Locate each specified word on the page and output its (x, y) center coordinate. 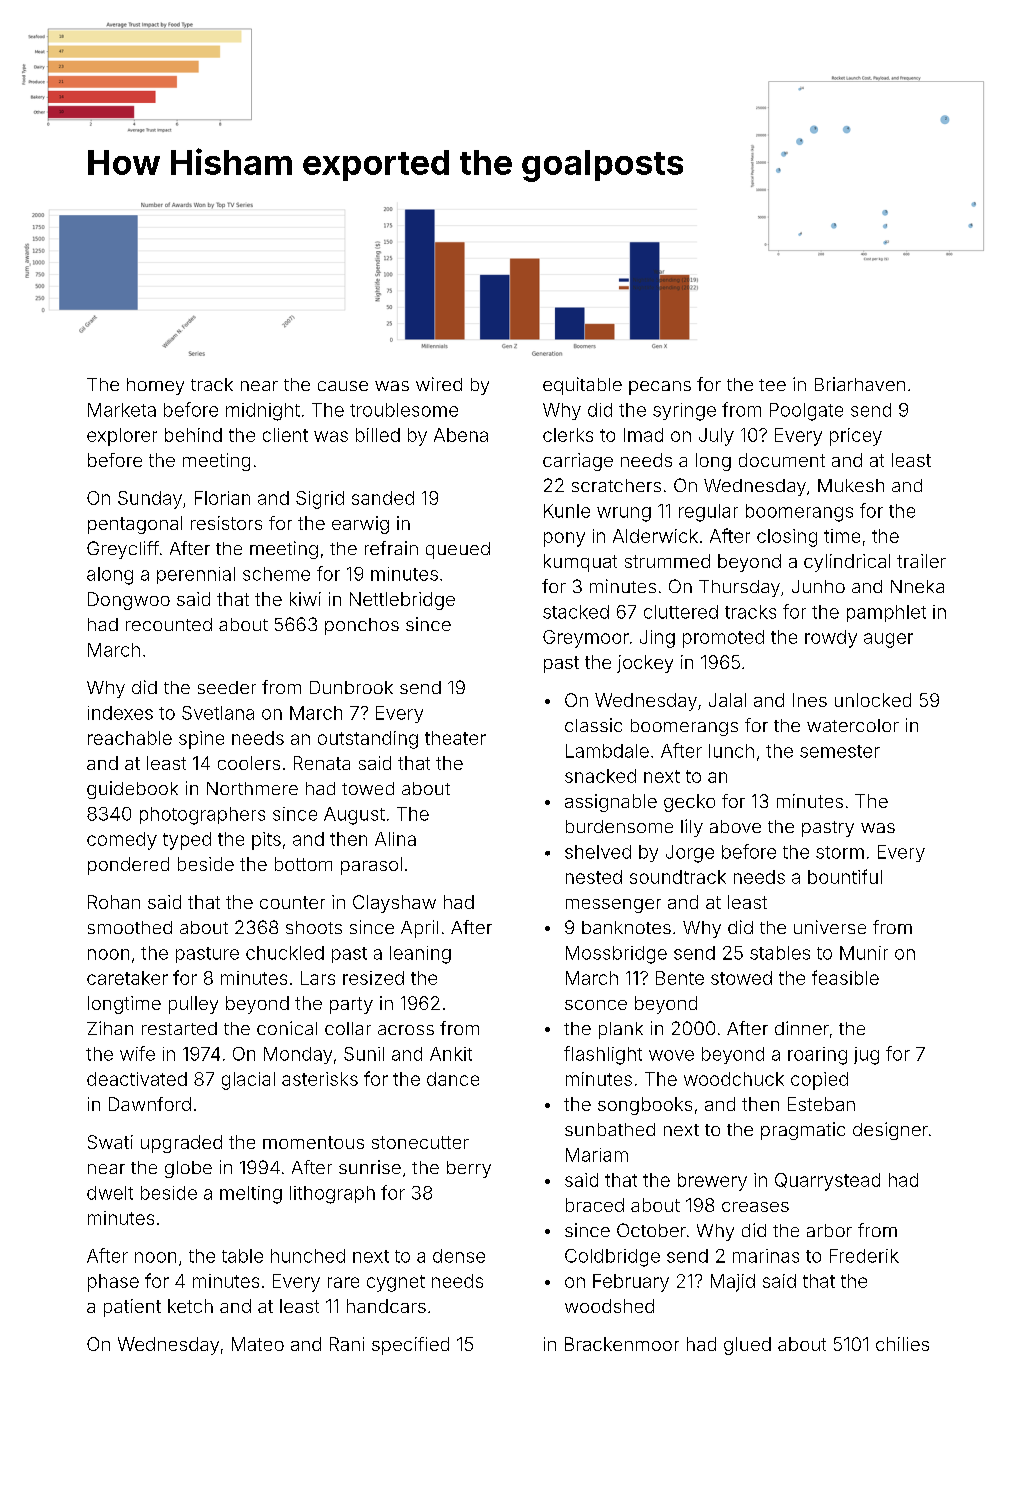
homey (155, 386)
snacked (600, 776)
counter (292, 902)
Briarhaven (860, 384)
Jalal (727, 700)
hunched (308, 1256)
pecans (660, 388)
